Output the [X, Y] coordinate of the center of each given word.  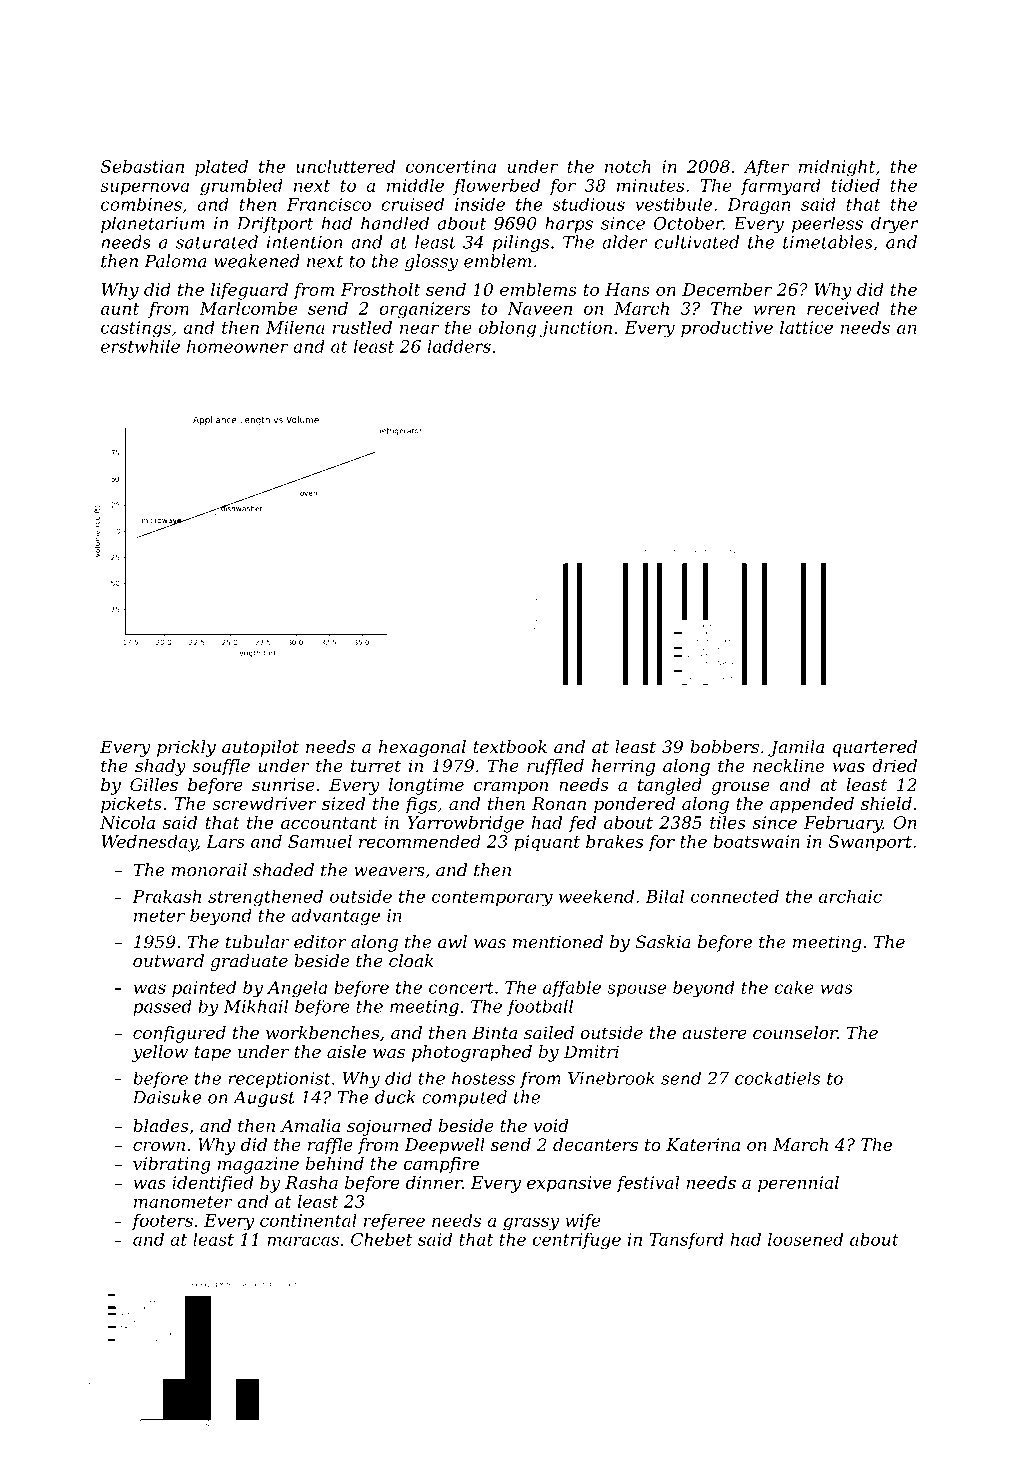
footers [162, 1221]
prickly [186, 748]
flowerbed [496, 186]
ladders [459, 346]
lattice [806, 327]
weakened [257, 261]
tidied [856, 185]
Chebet [381, 1239]
